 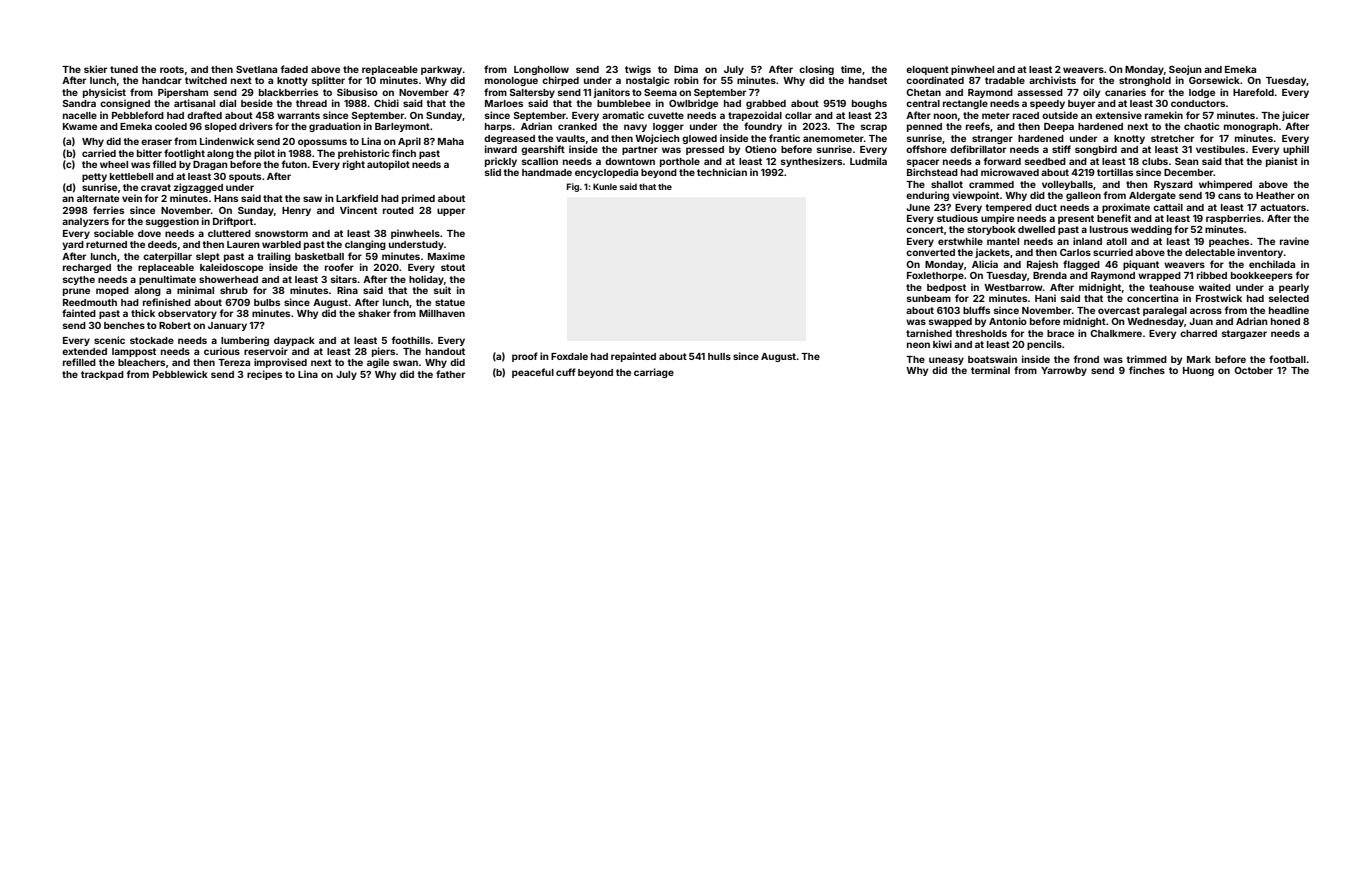 I want to click on twitched, so click(x=206, y=80).
